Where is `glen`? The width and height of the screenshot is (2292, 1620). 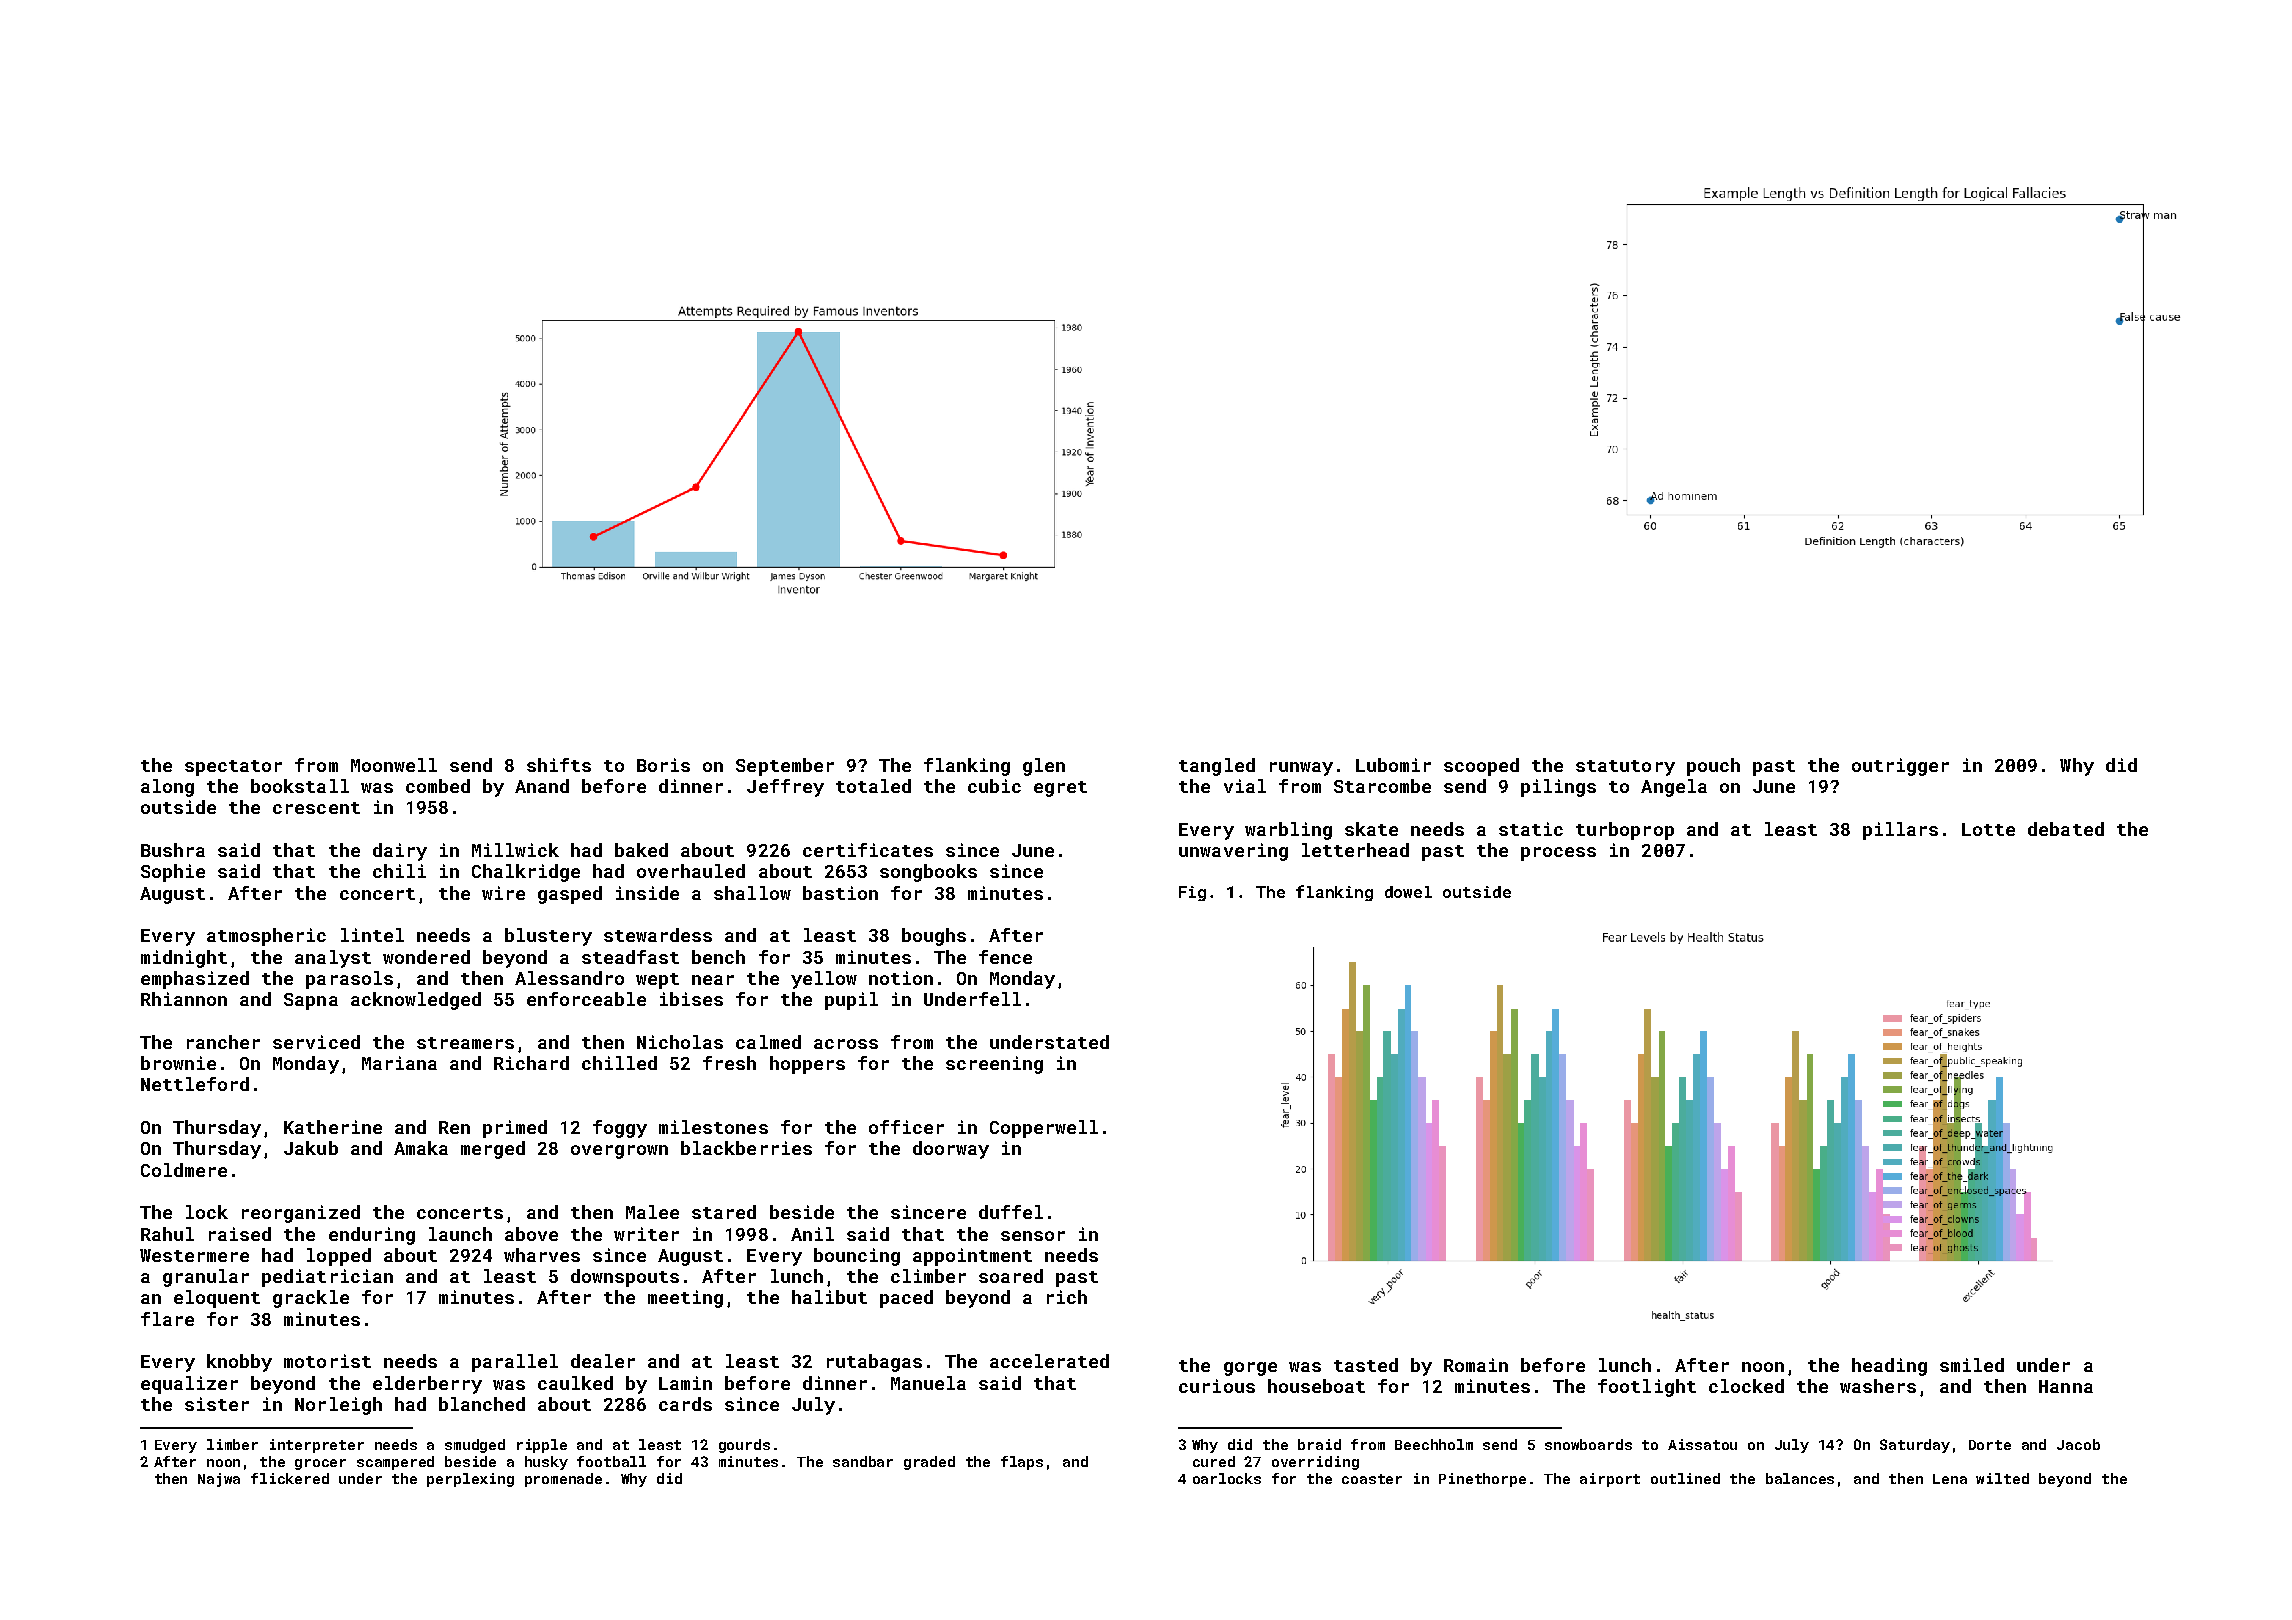 glen is located at coordinates (1044, 767).
